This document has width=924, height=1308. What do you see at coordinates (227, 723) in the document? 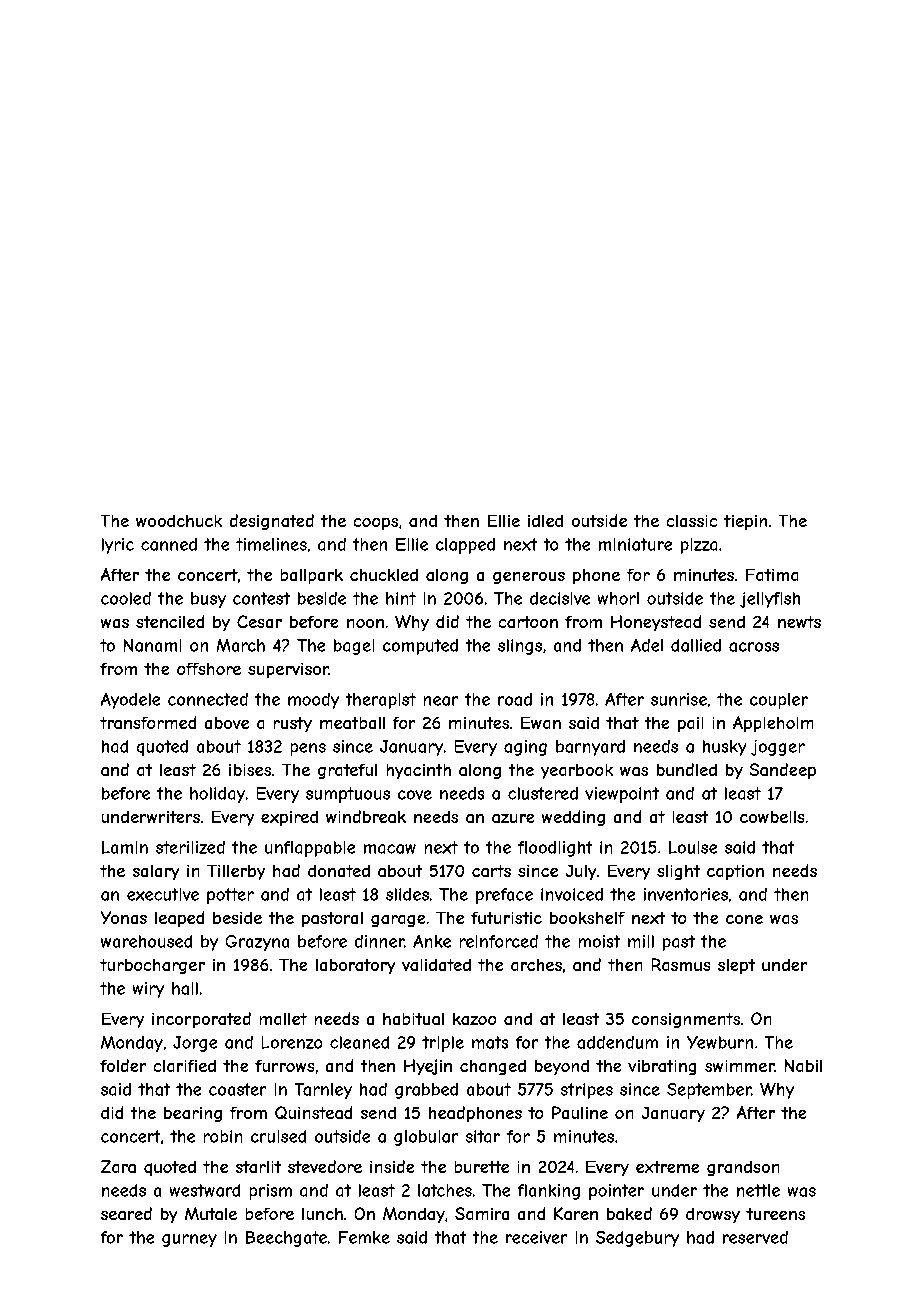
I see `above` at bounding box center [227, 723].
